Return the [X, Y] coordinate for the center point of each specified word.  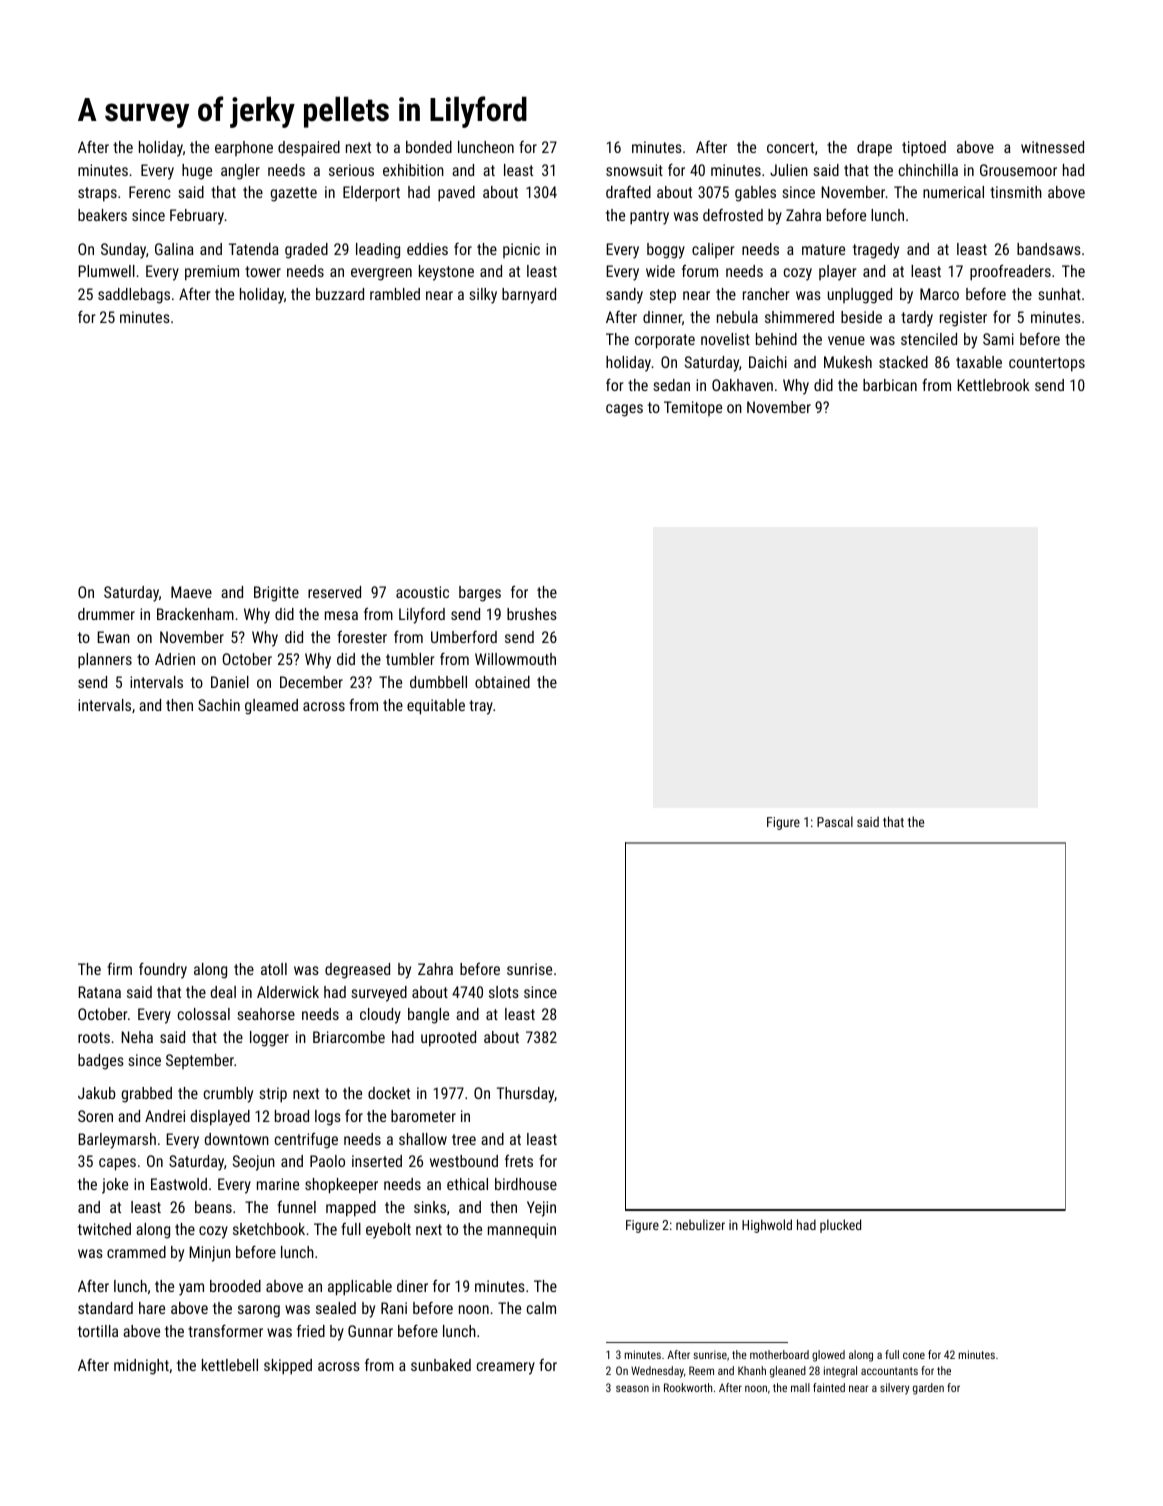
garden [928, 1389]
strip [273, 1095]
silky [483, 296]
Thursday [525, 1095]
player [837, 273]
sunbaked [441, 1365]
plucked [840, 1226]
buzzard [340, 294]
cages [624, 410]
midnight [141, 1367]
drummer [106, 614]
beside [861, 317]
